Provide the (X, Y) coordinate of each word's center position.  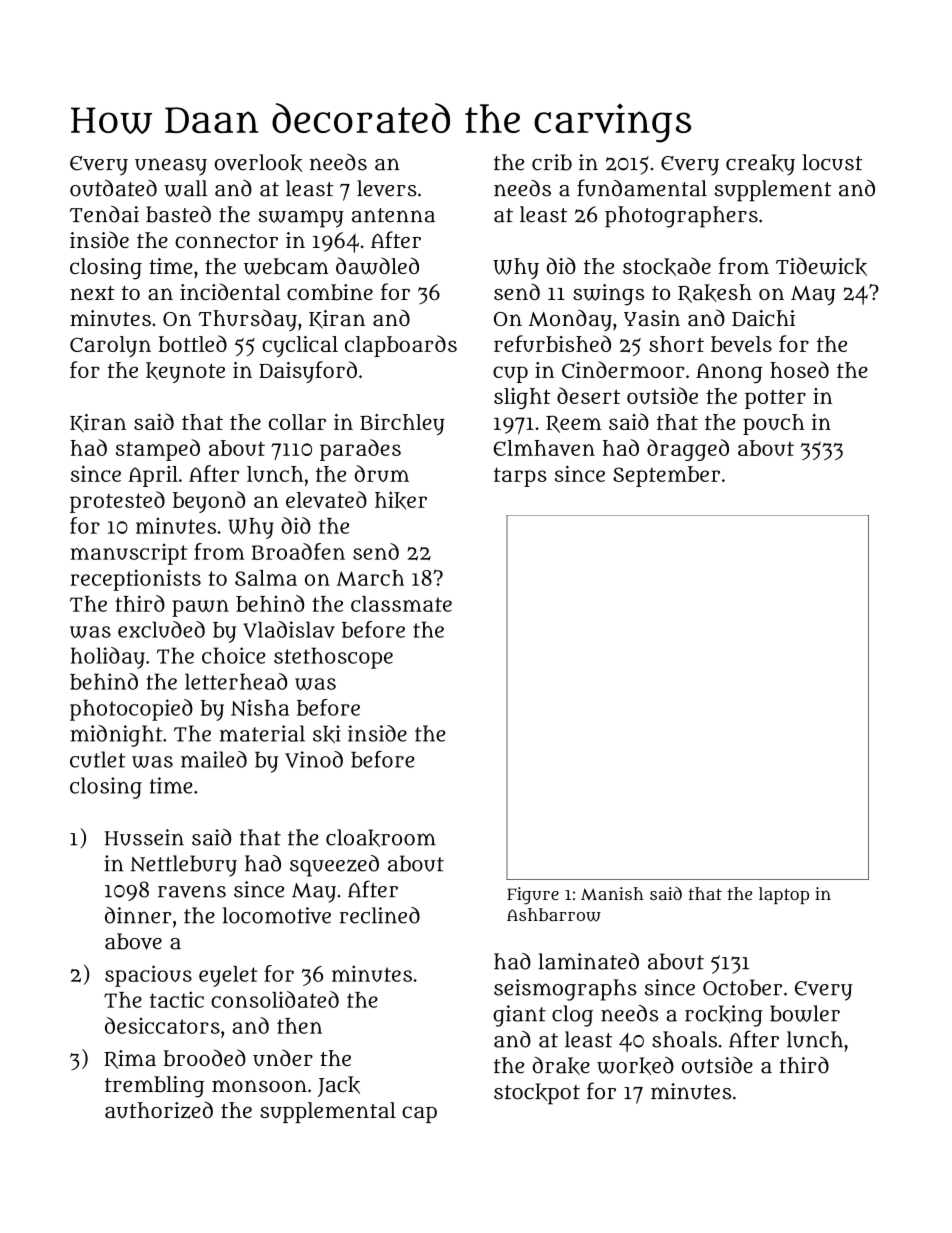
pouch (773, 424)
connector (226, 241)
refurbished (552, 343)
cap (419, 1114)
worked (635, 1066)
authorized (159, 1110)
